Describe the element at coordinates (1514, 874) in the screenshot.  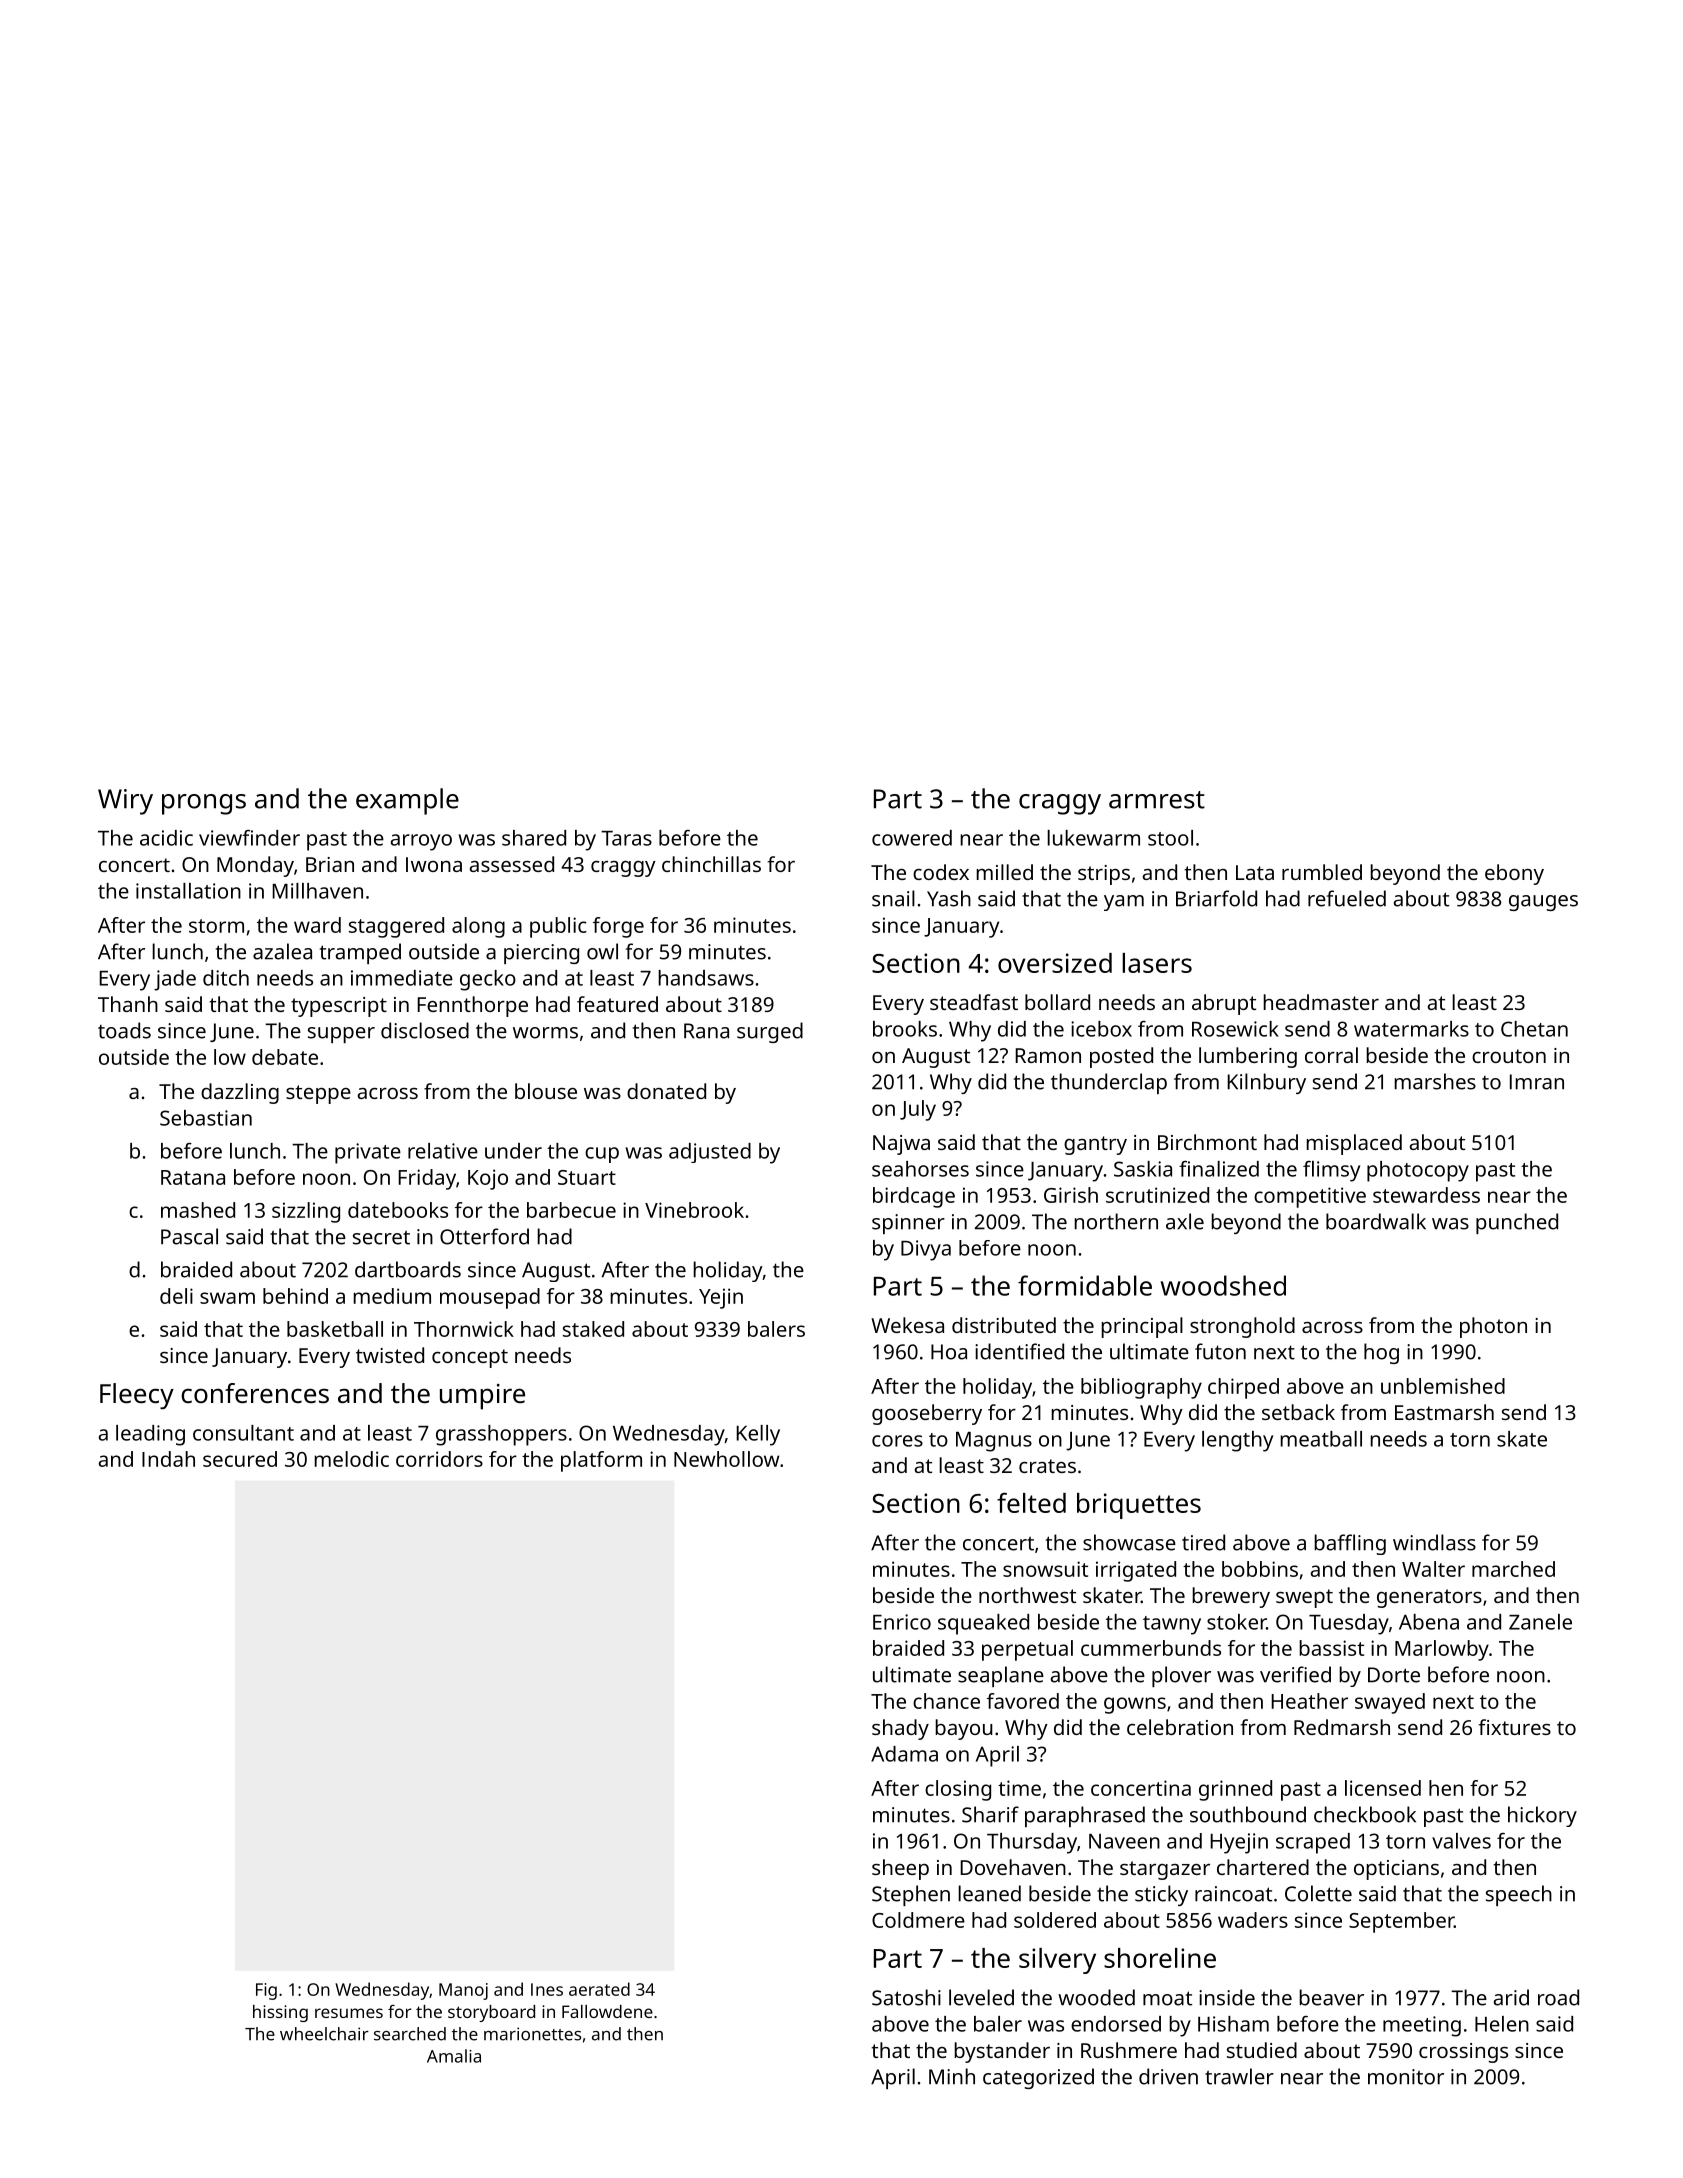
I see `ebony` at that location.
